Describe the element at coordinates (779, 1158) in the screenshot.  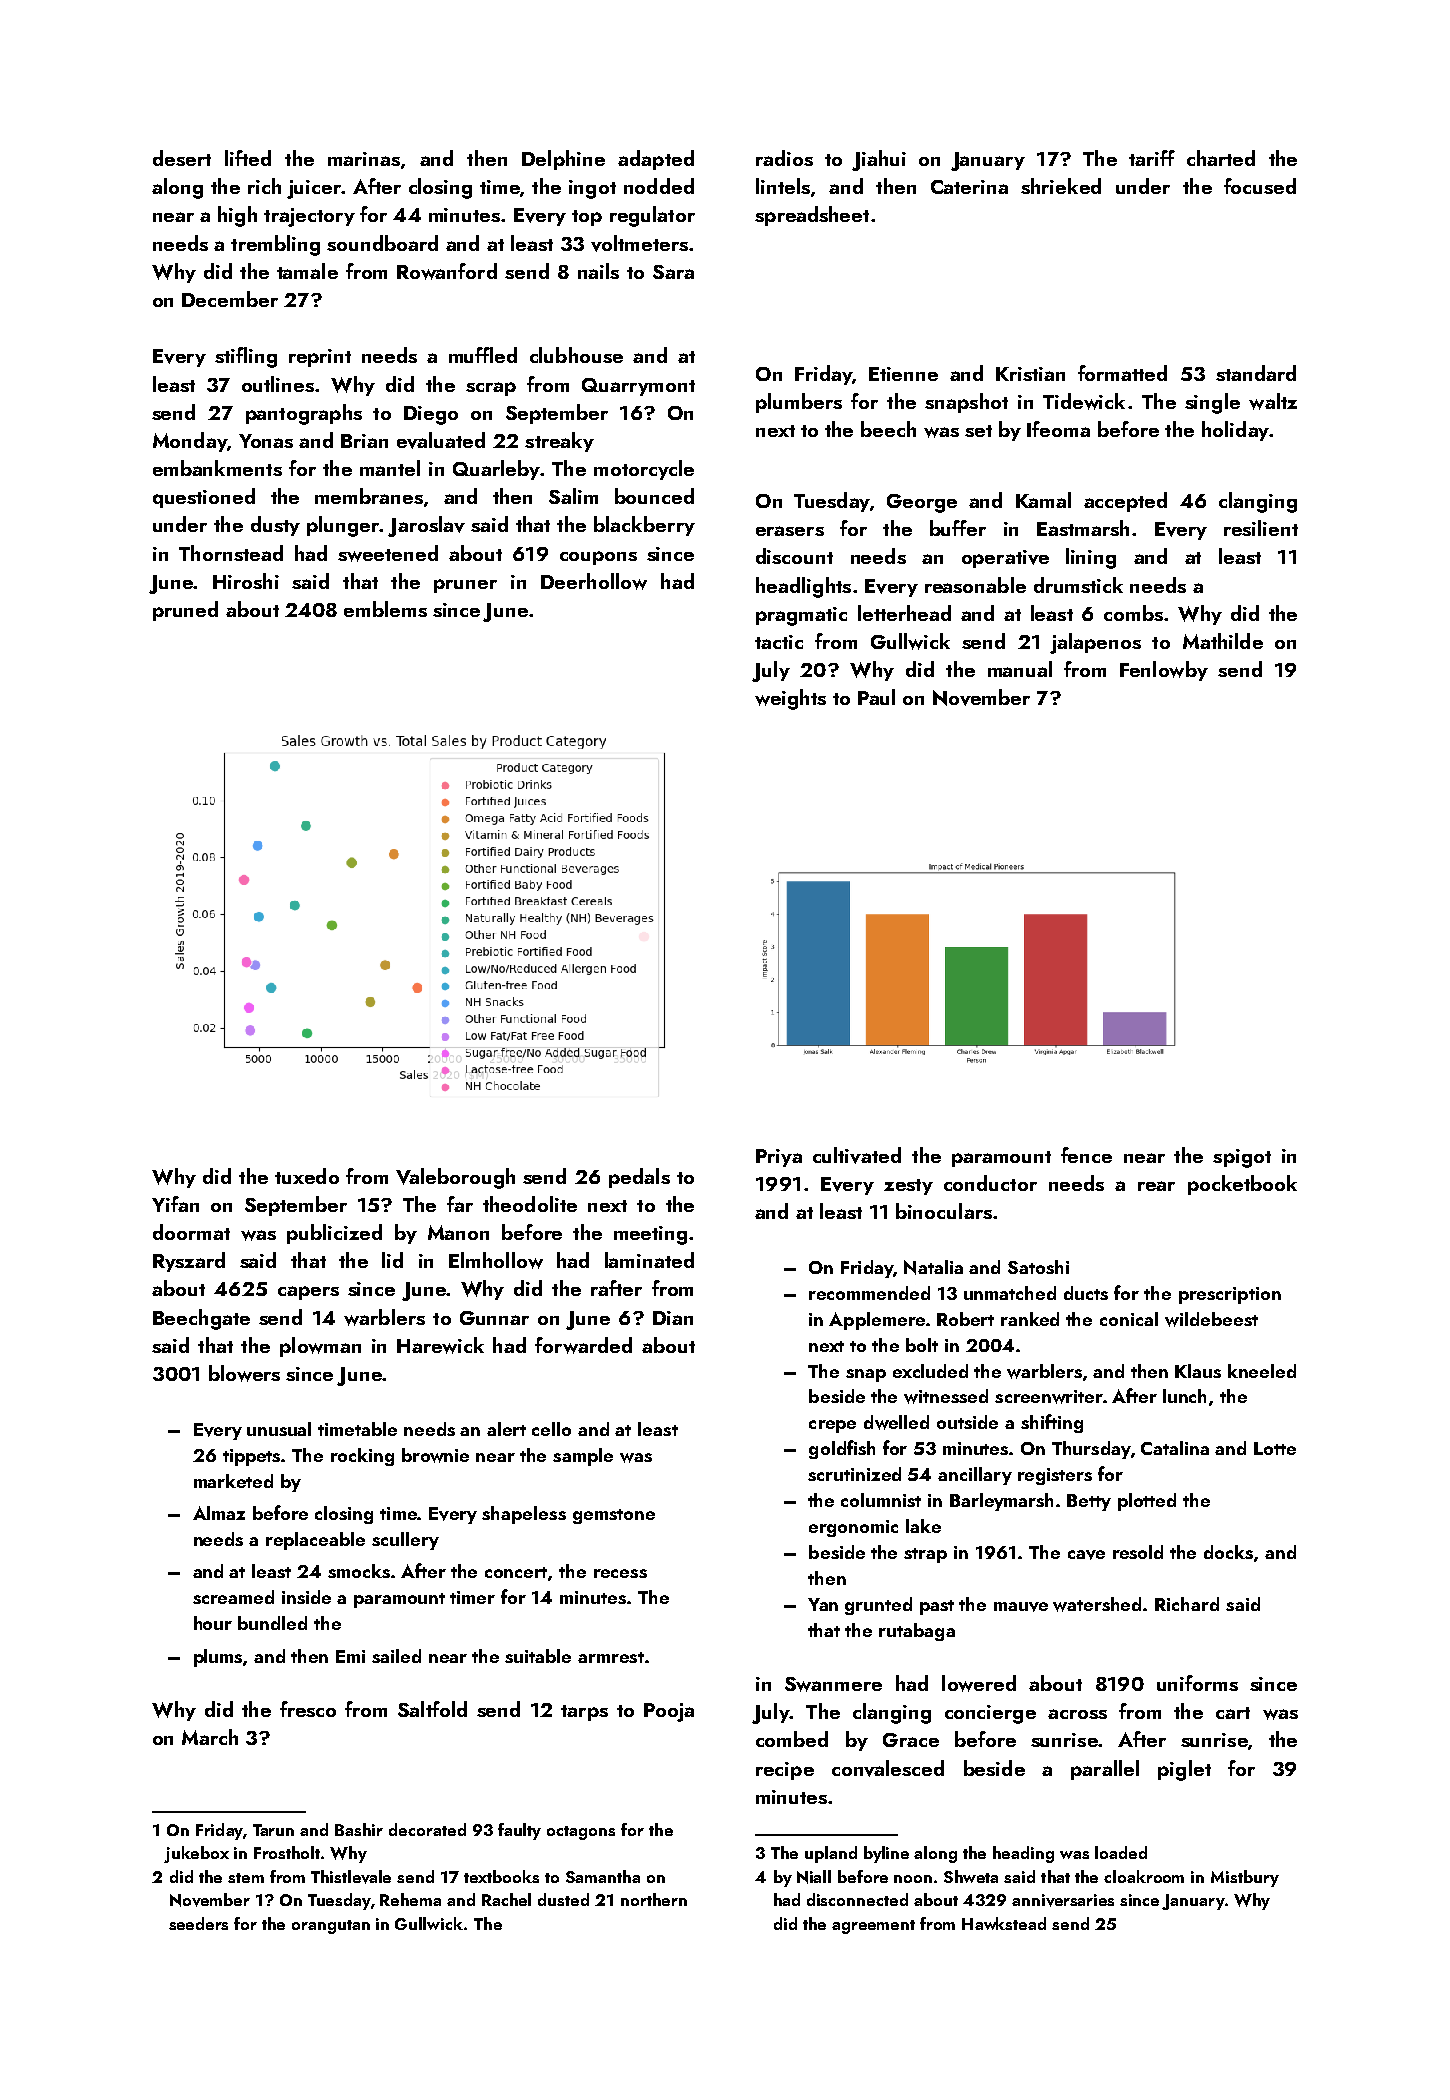
I see `Priya` at that location.
